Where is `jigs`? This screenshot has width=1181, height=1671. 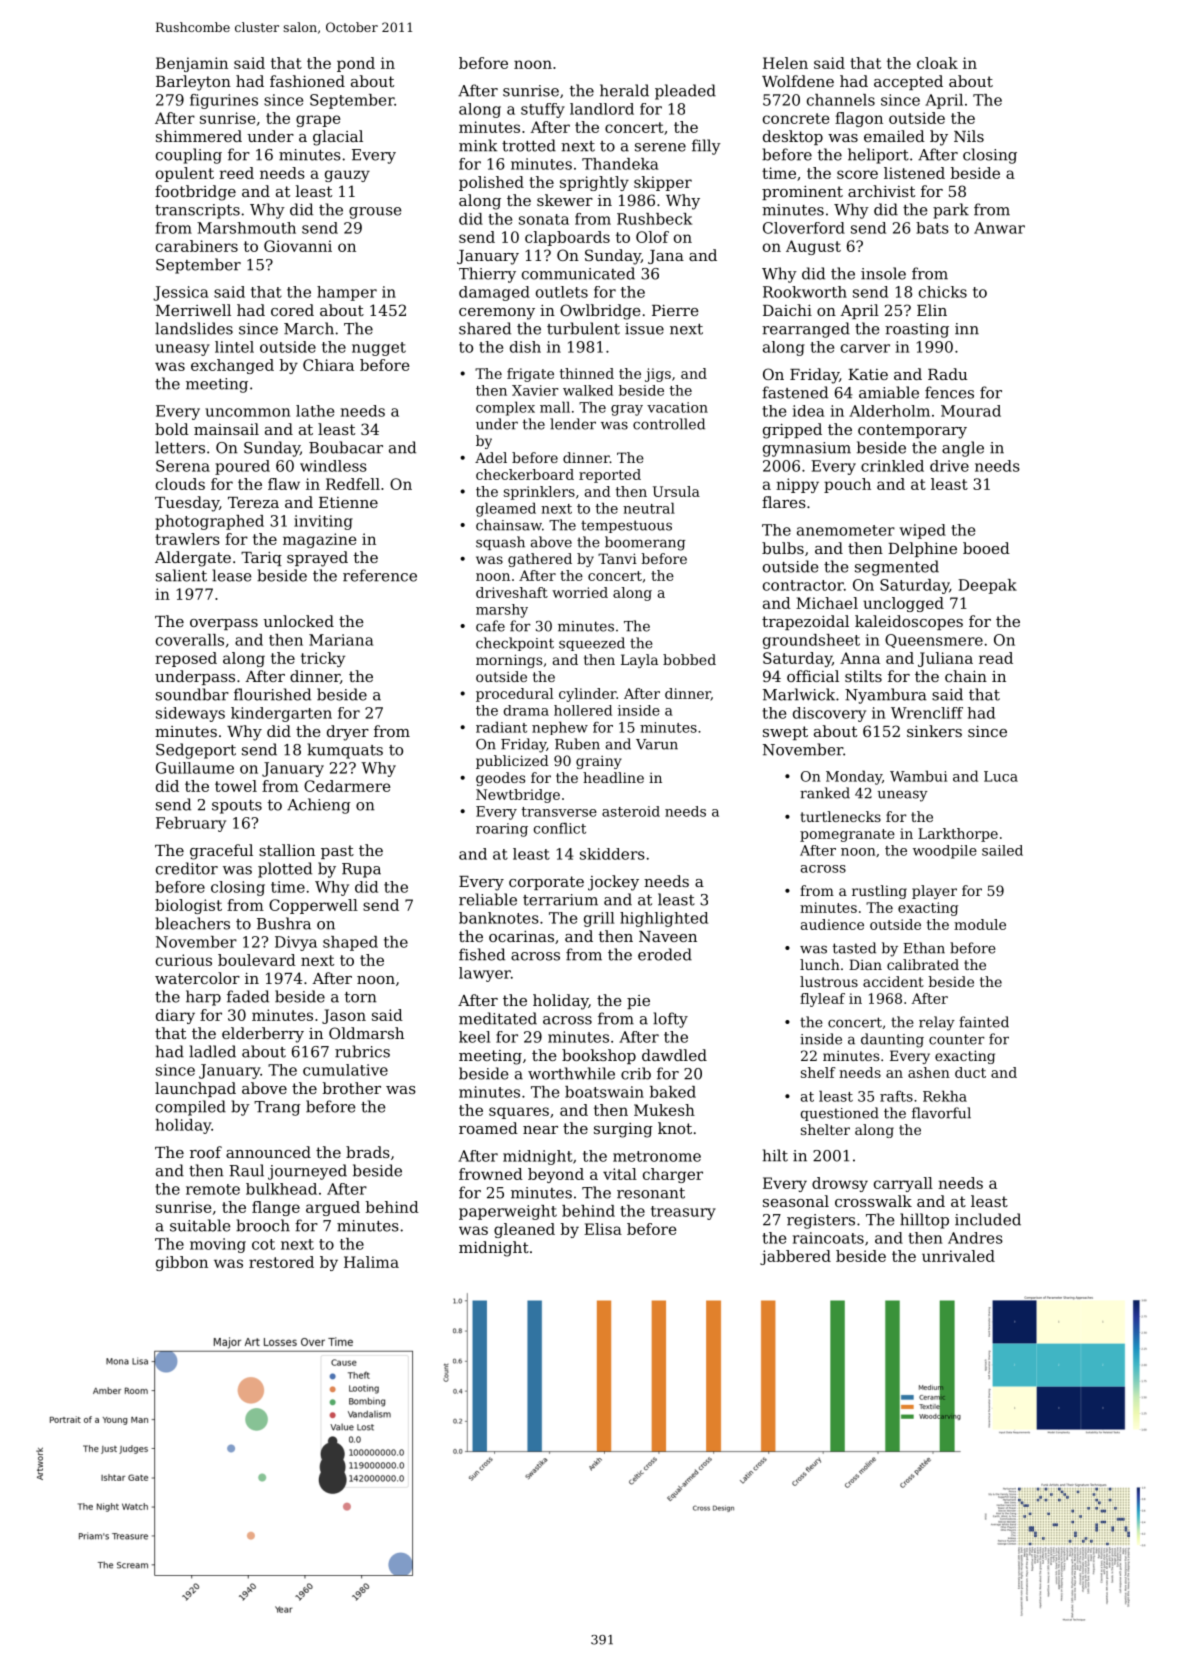
jigs is located at coordinates (658, 375).
